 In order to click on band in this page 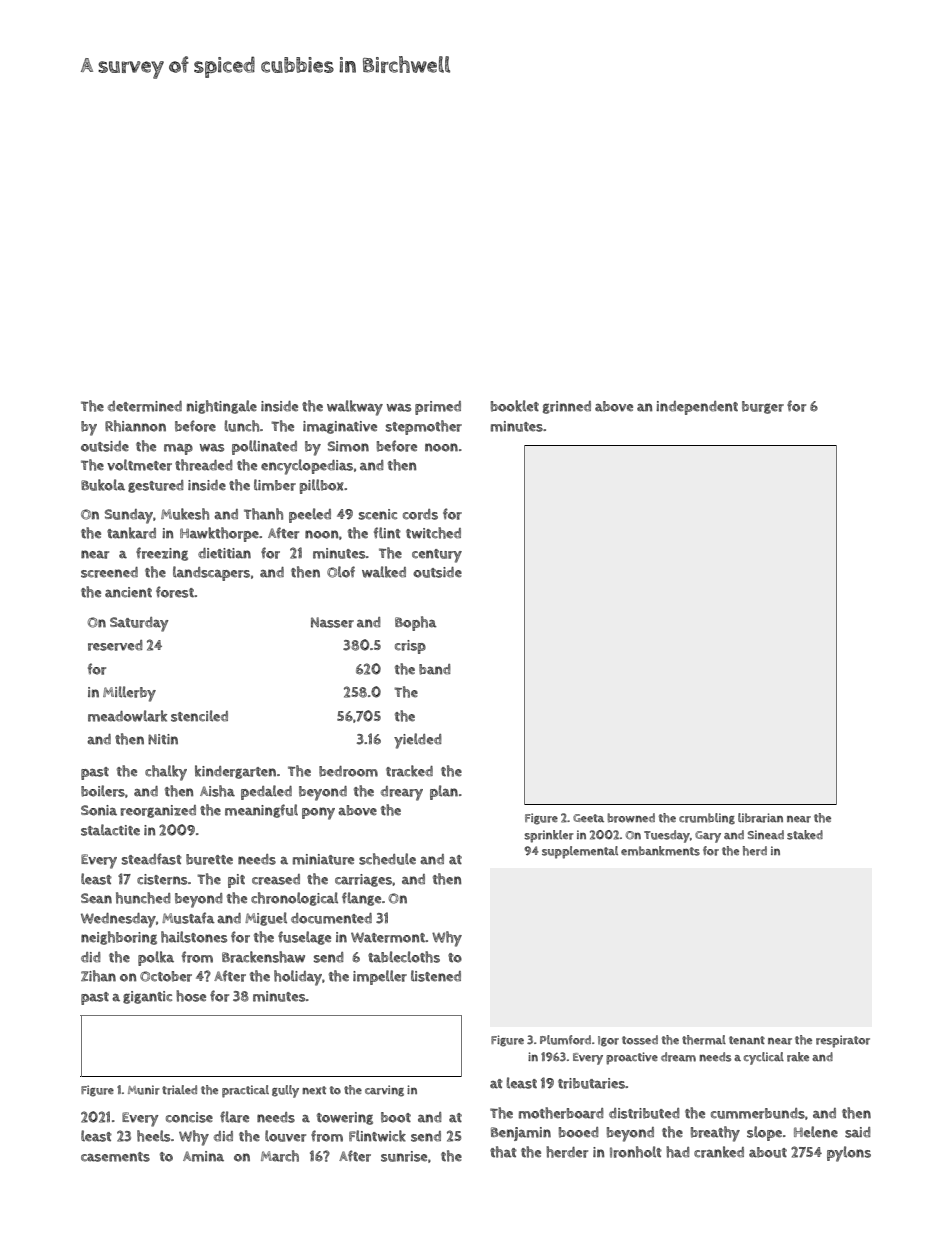, I will do `click(435, 669)`.
